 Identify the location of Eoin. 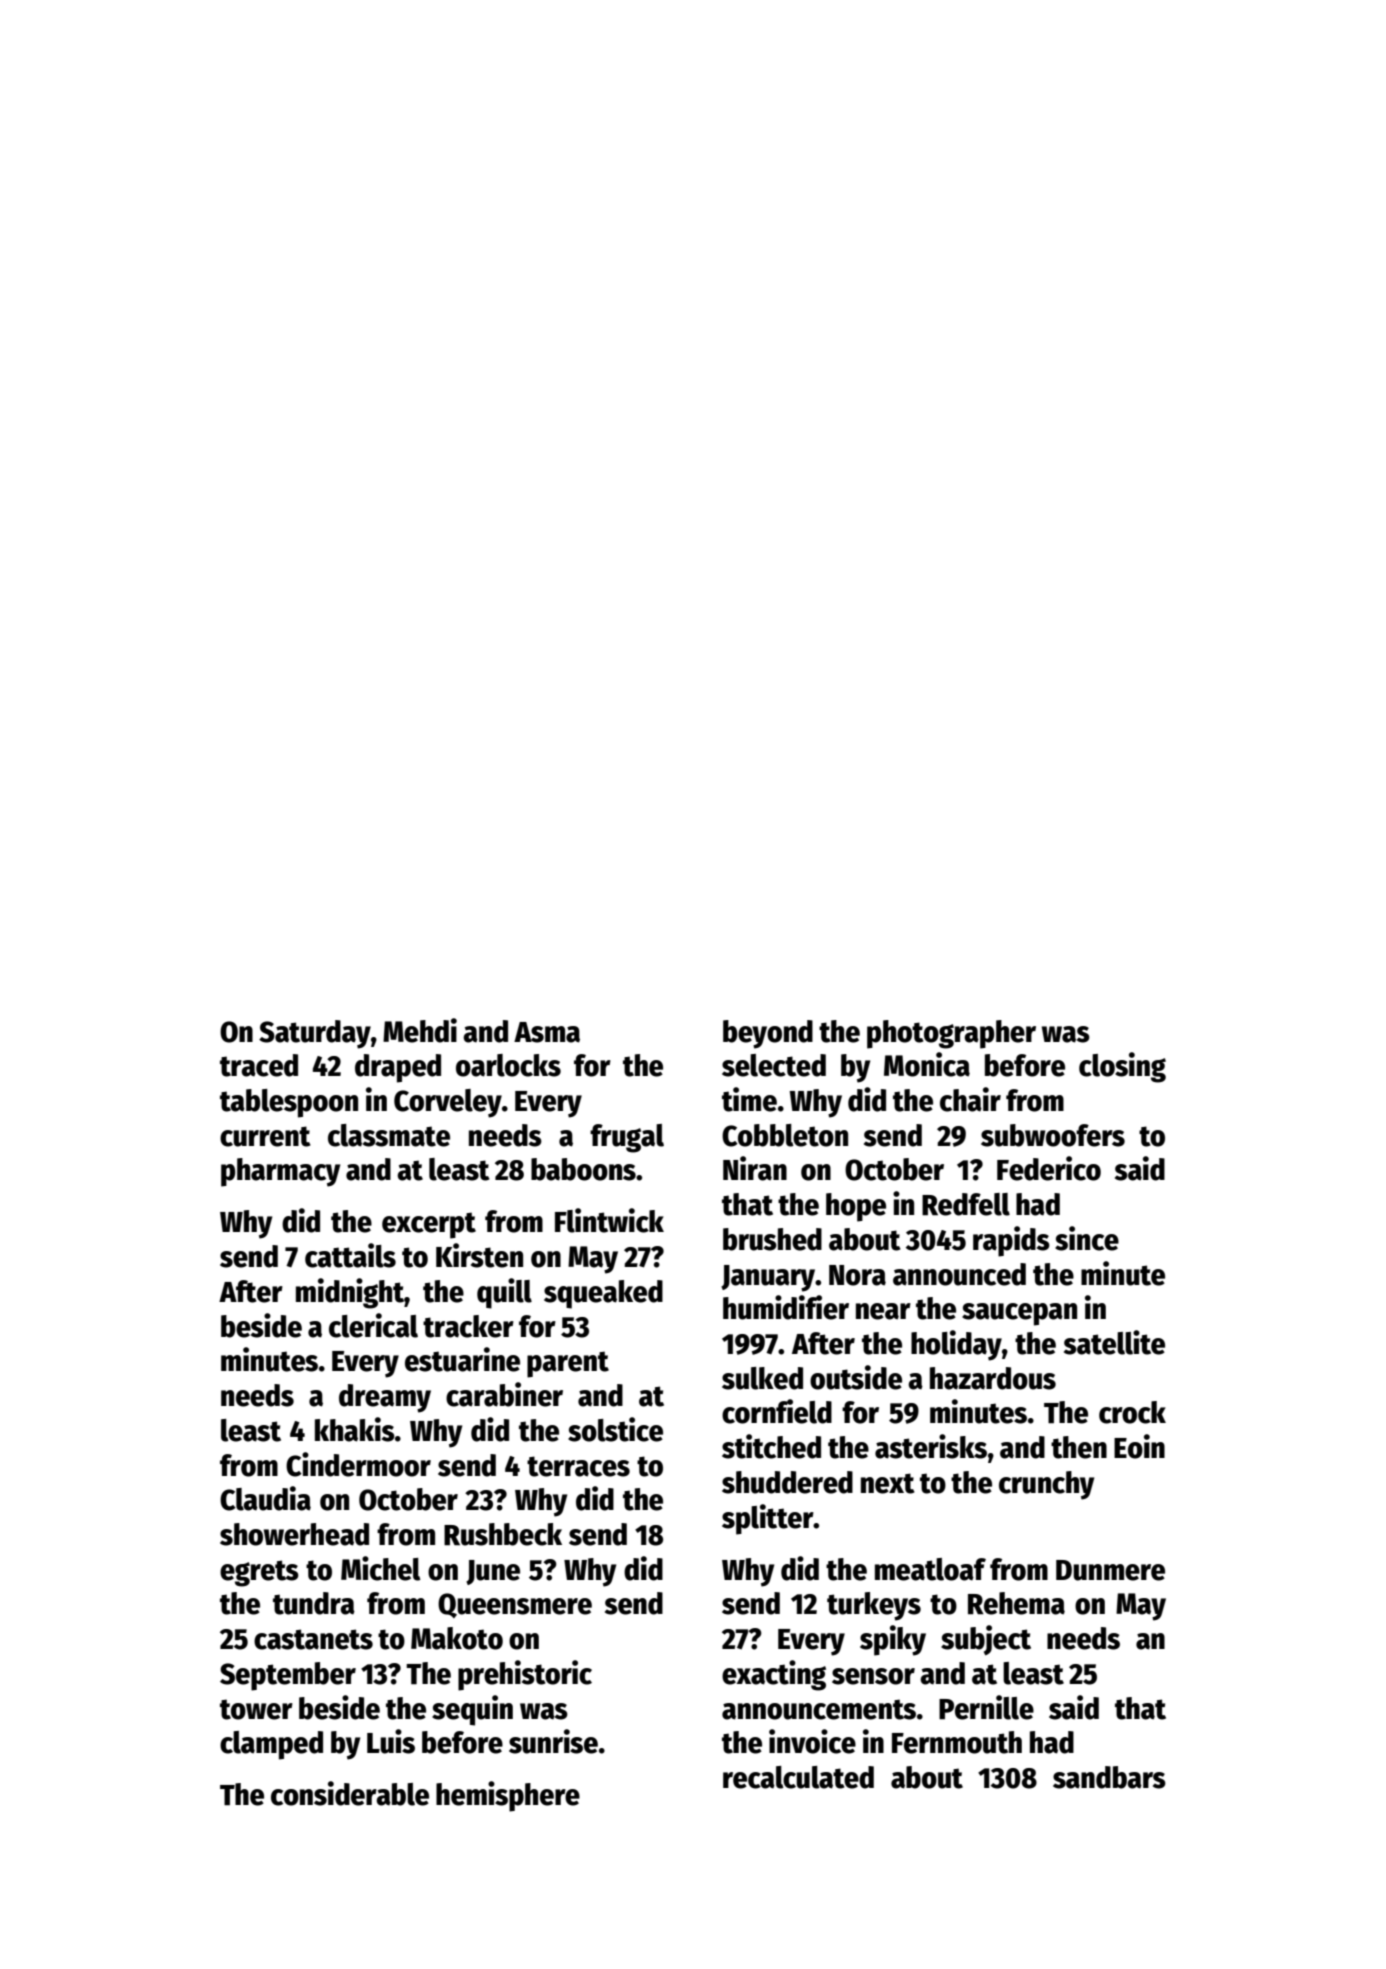
(1139, 1446).
